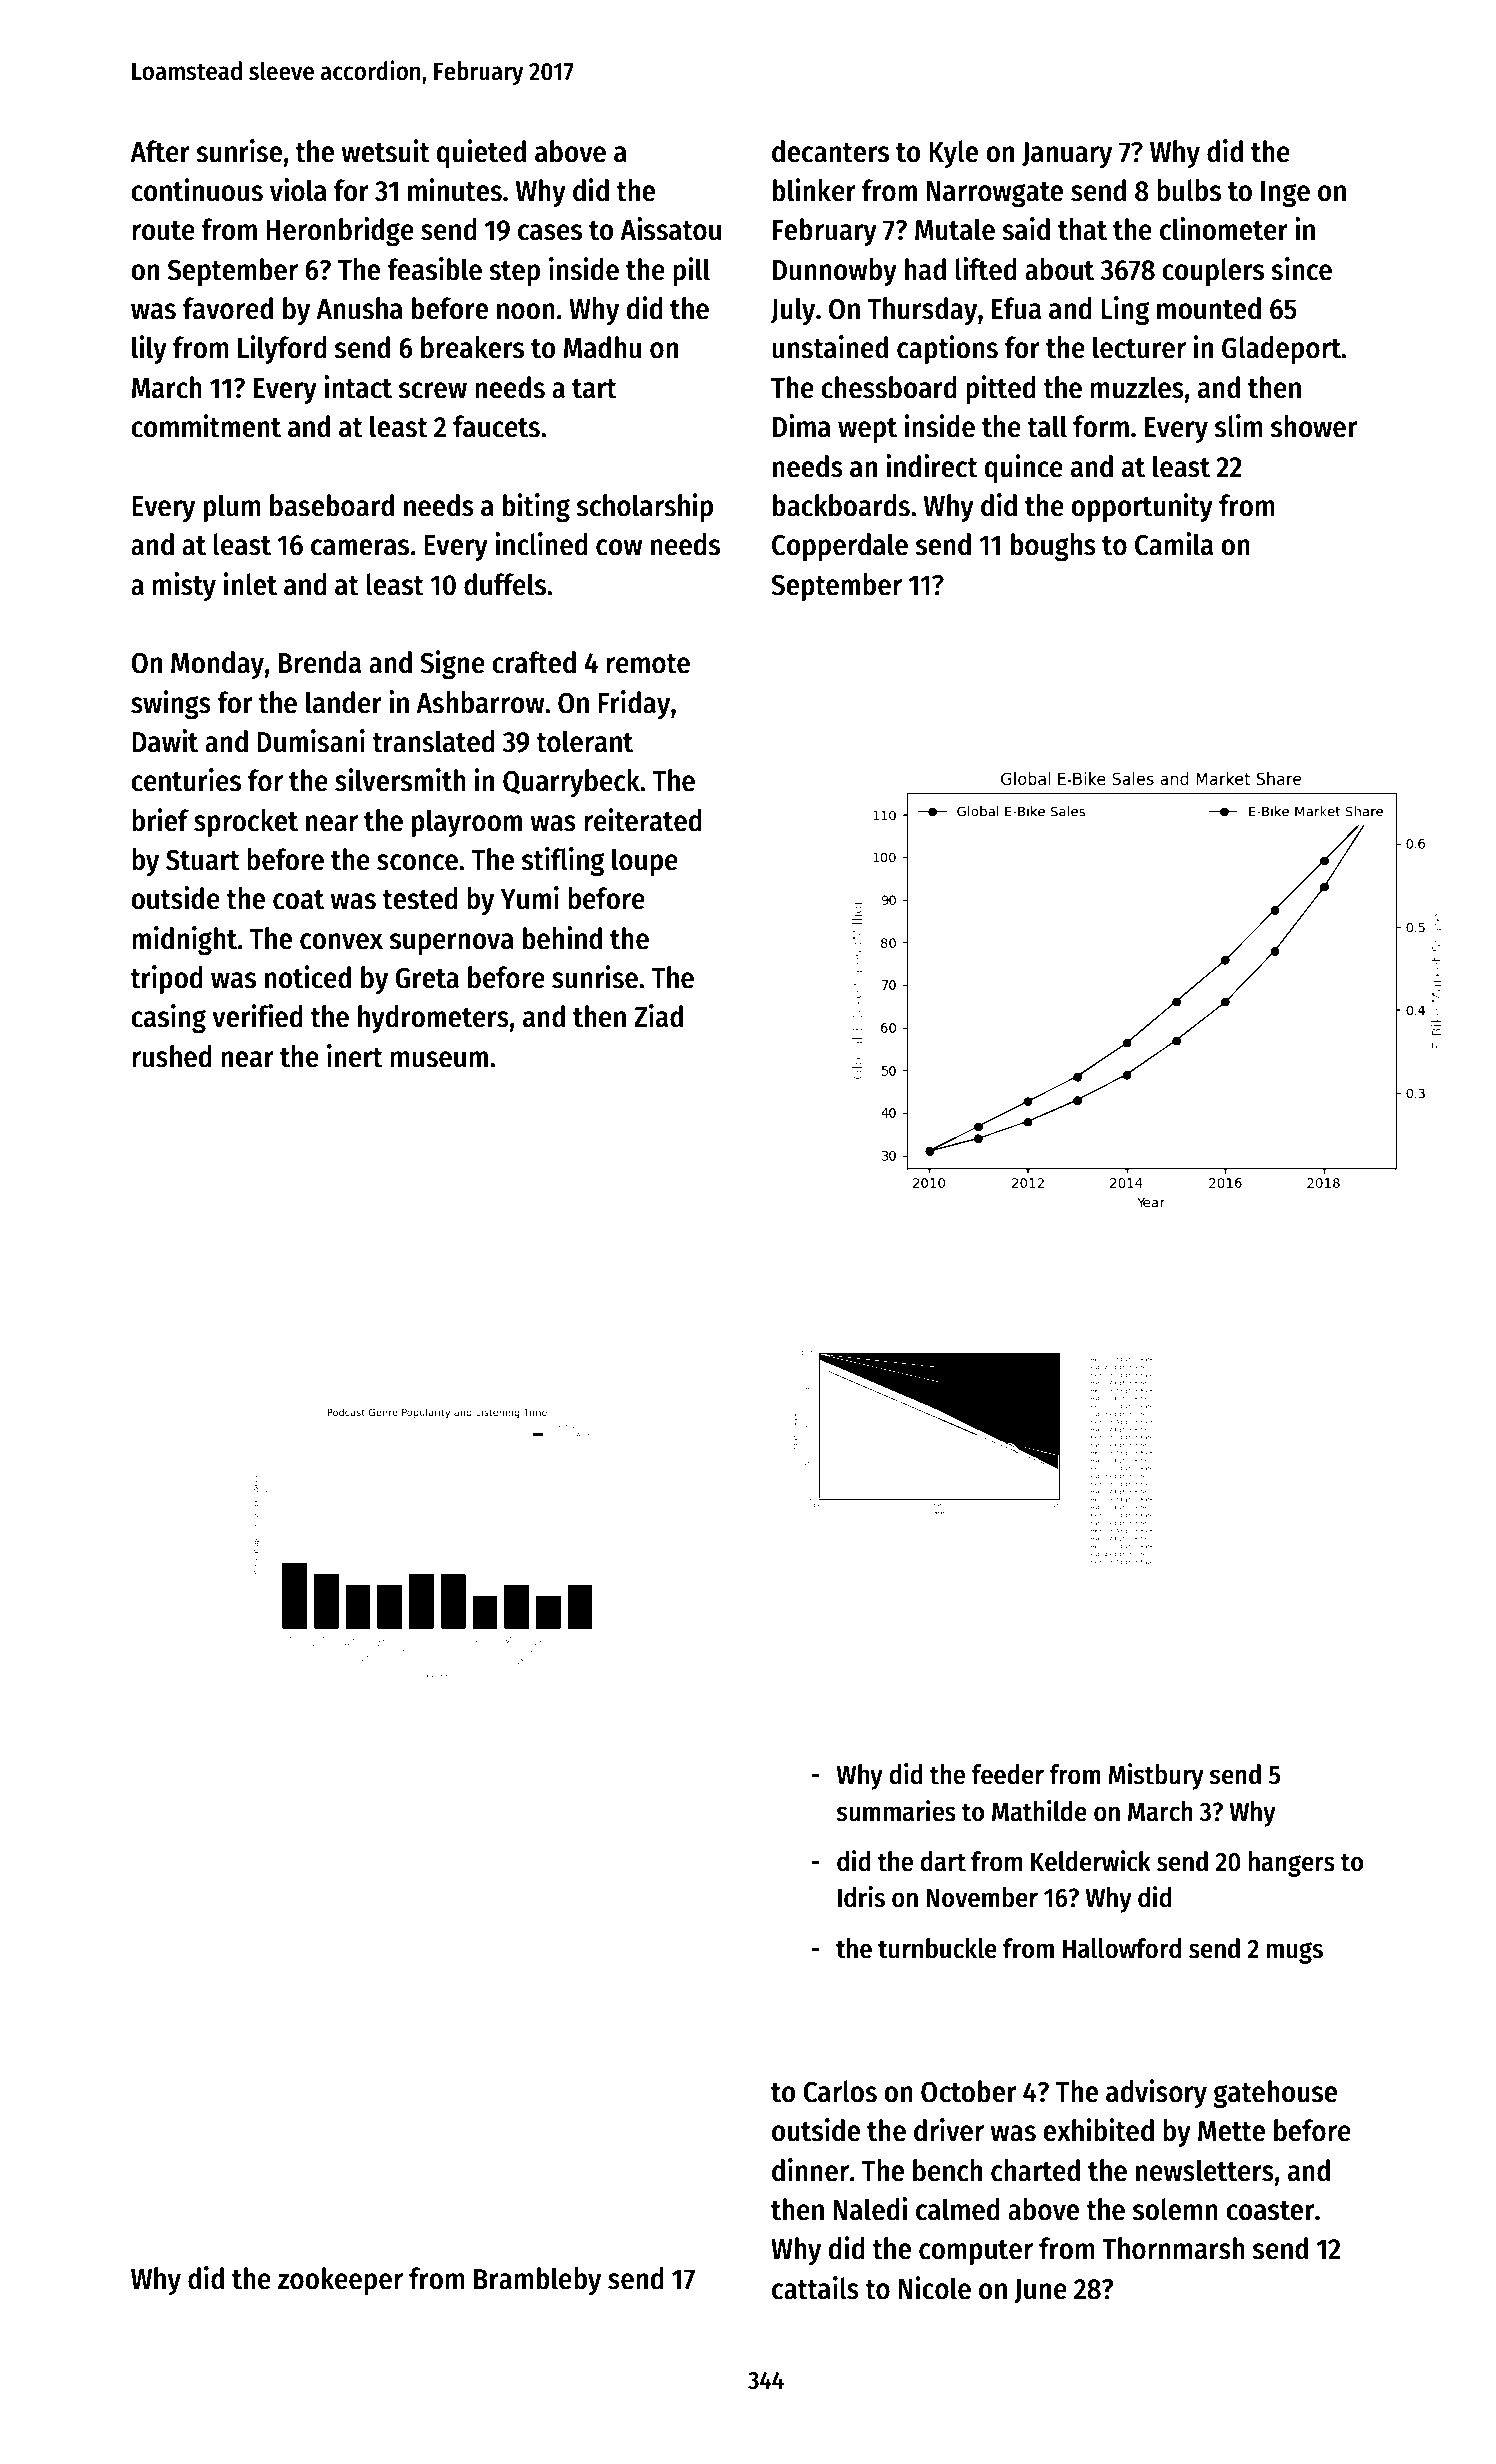 This page has height=2464, width=1496. I want to click on remote, so click(648, 664).
